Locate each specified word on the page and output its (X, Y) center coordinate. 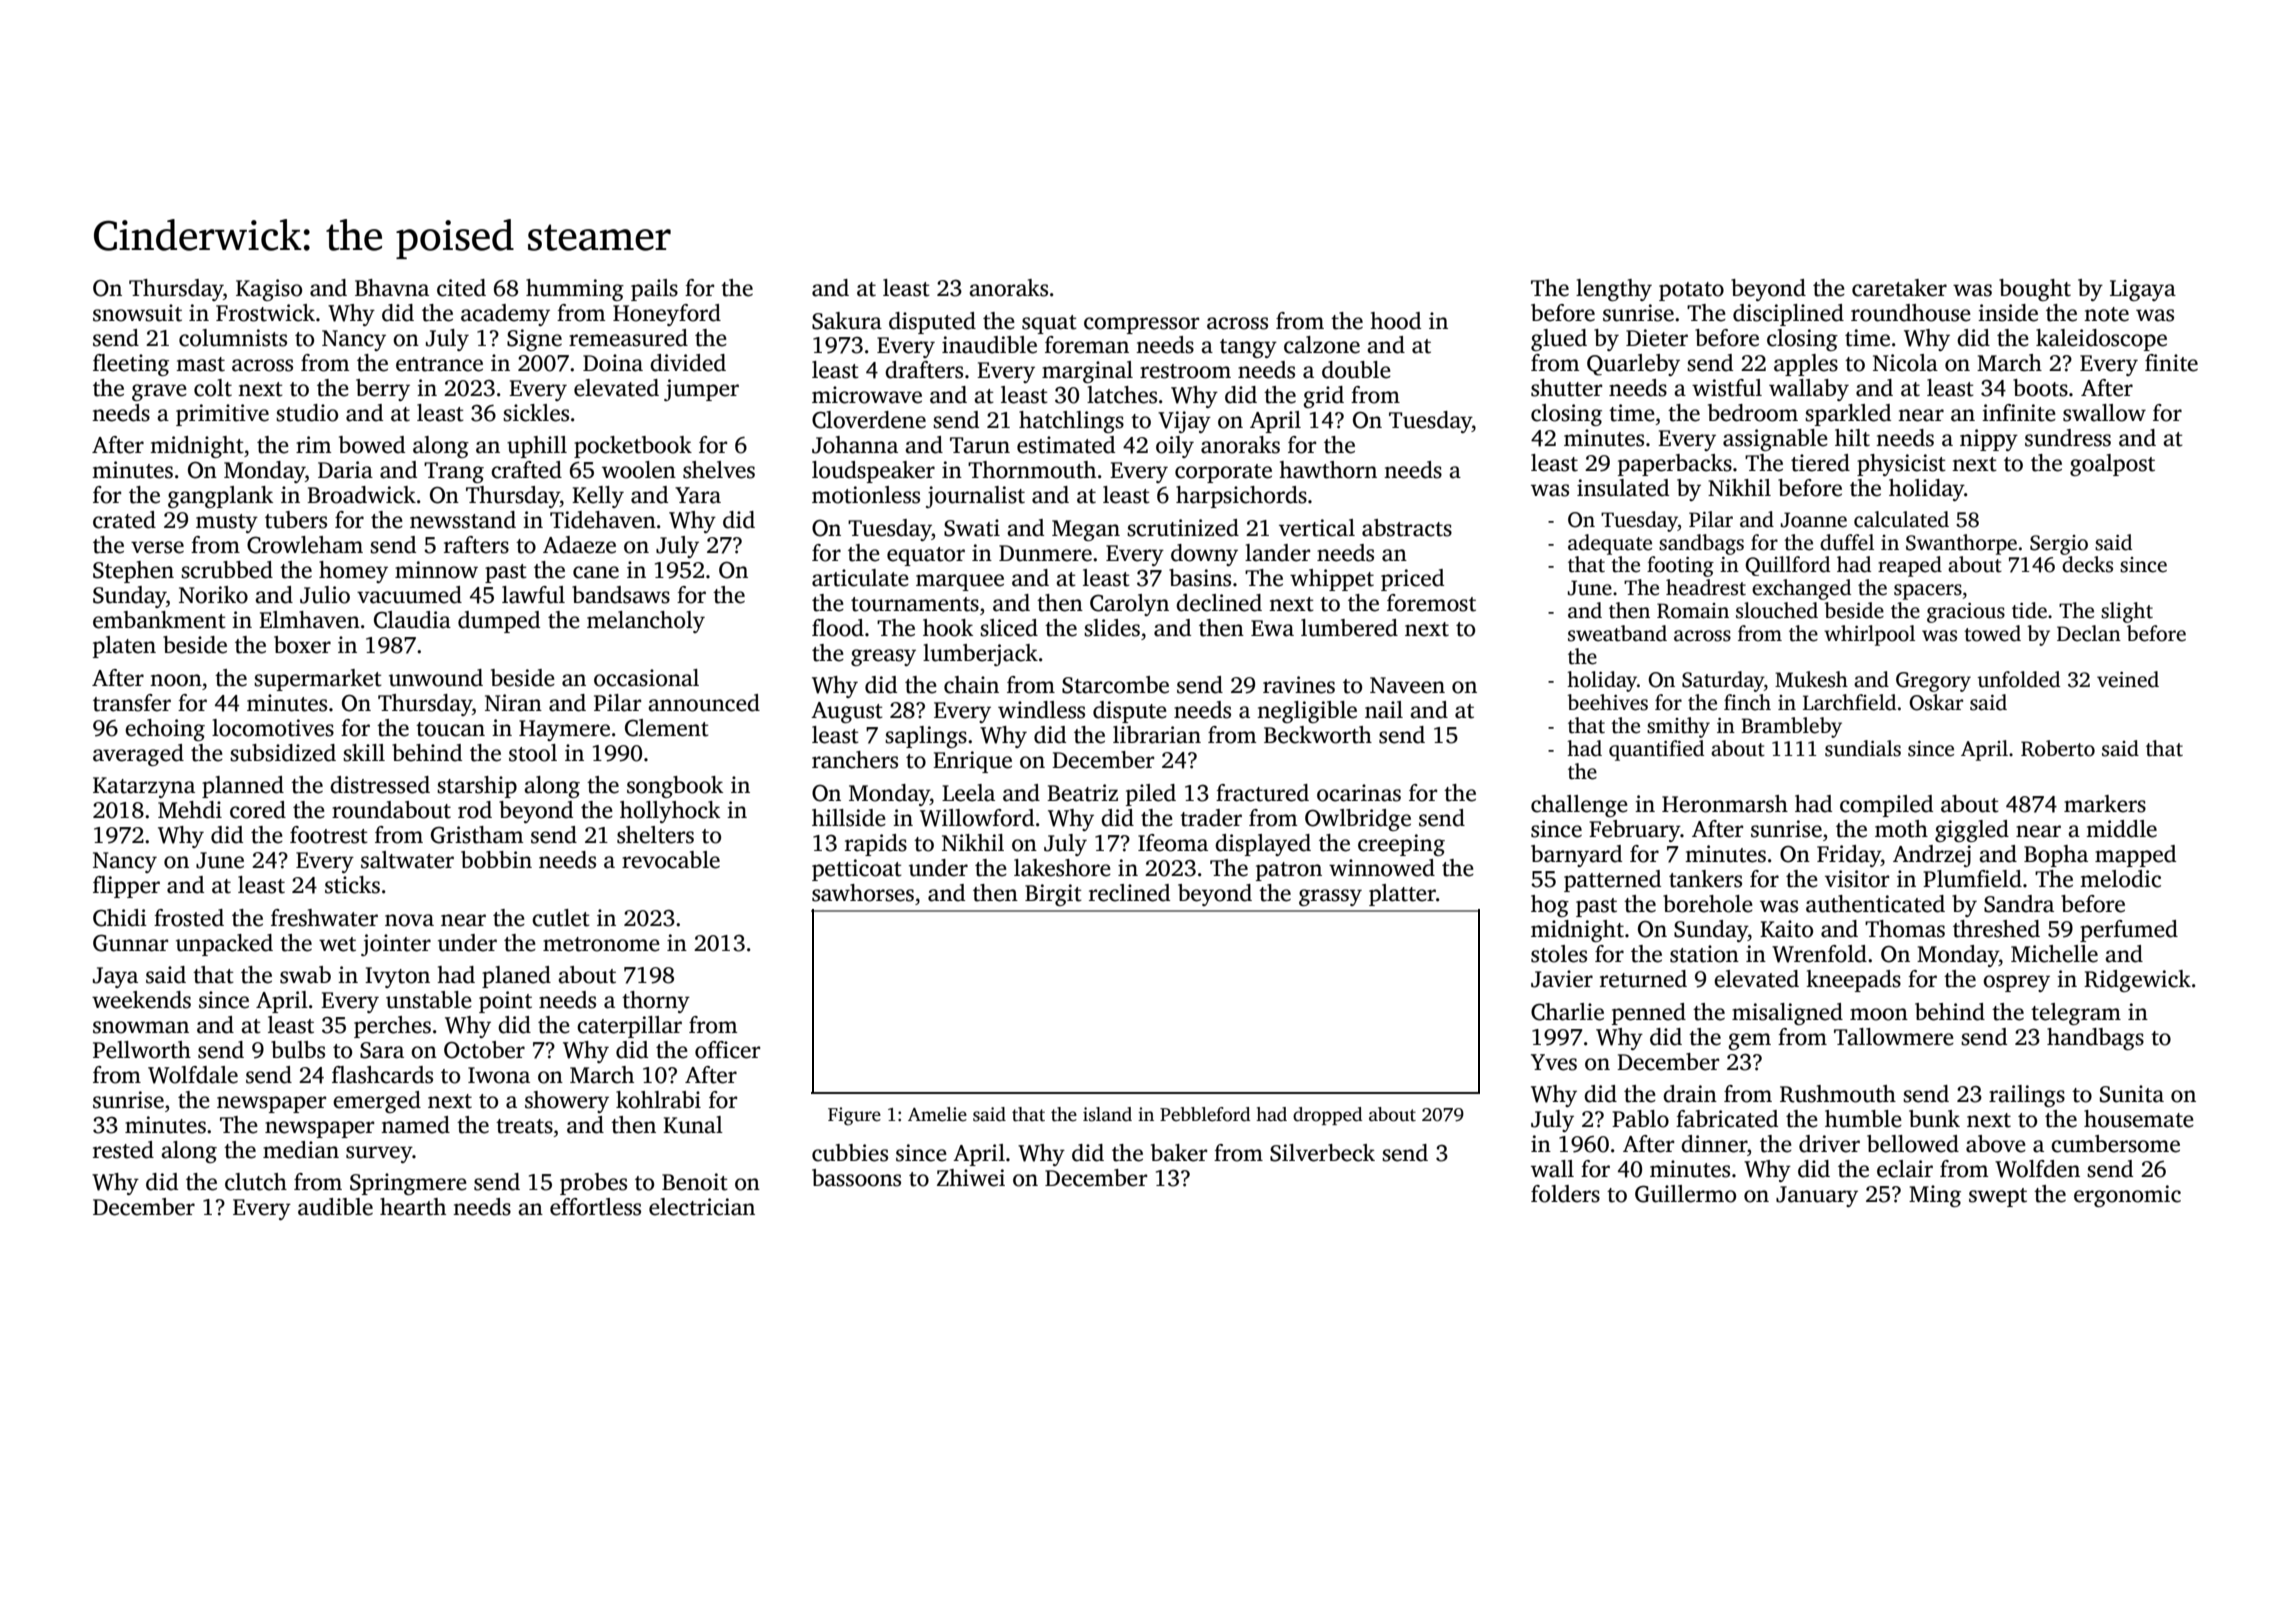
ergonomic (2127, 1196)
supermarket (318, 680)
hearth (413, 1207)
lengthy (1614, 290)
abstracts (1407, 528)
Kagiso (269, 290)
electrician (702, 1207)
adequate (1610, 544)
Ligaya (2143, 290)
